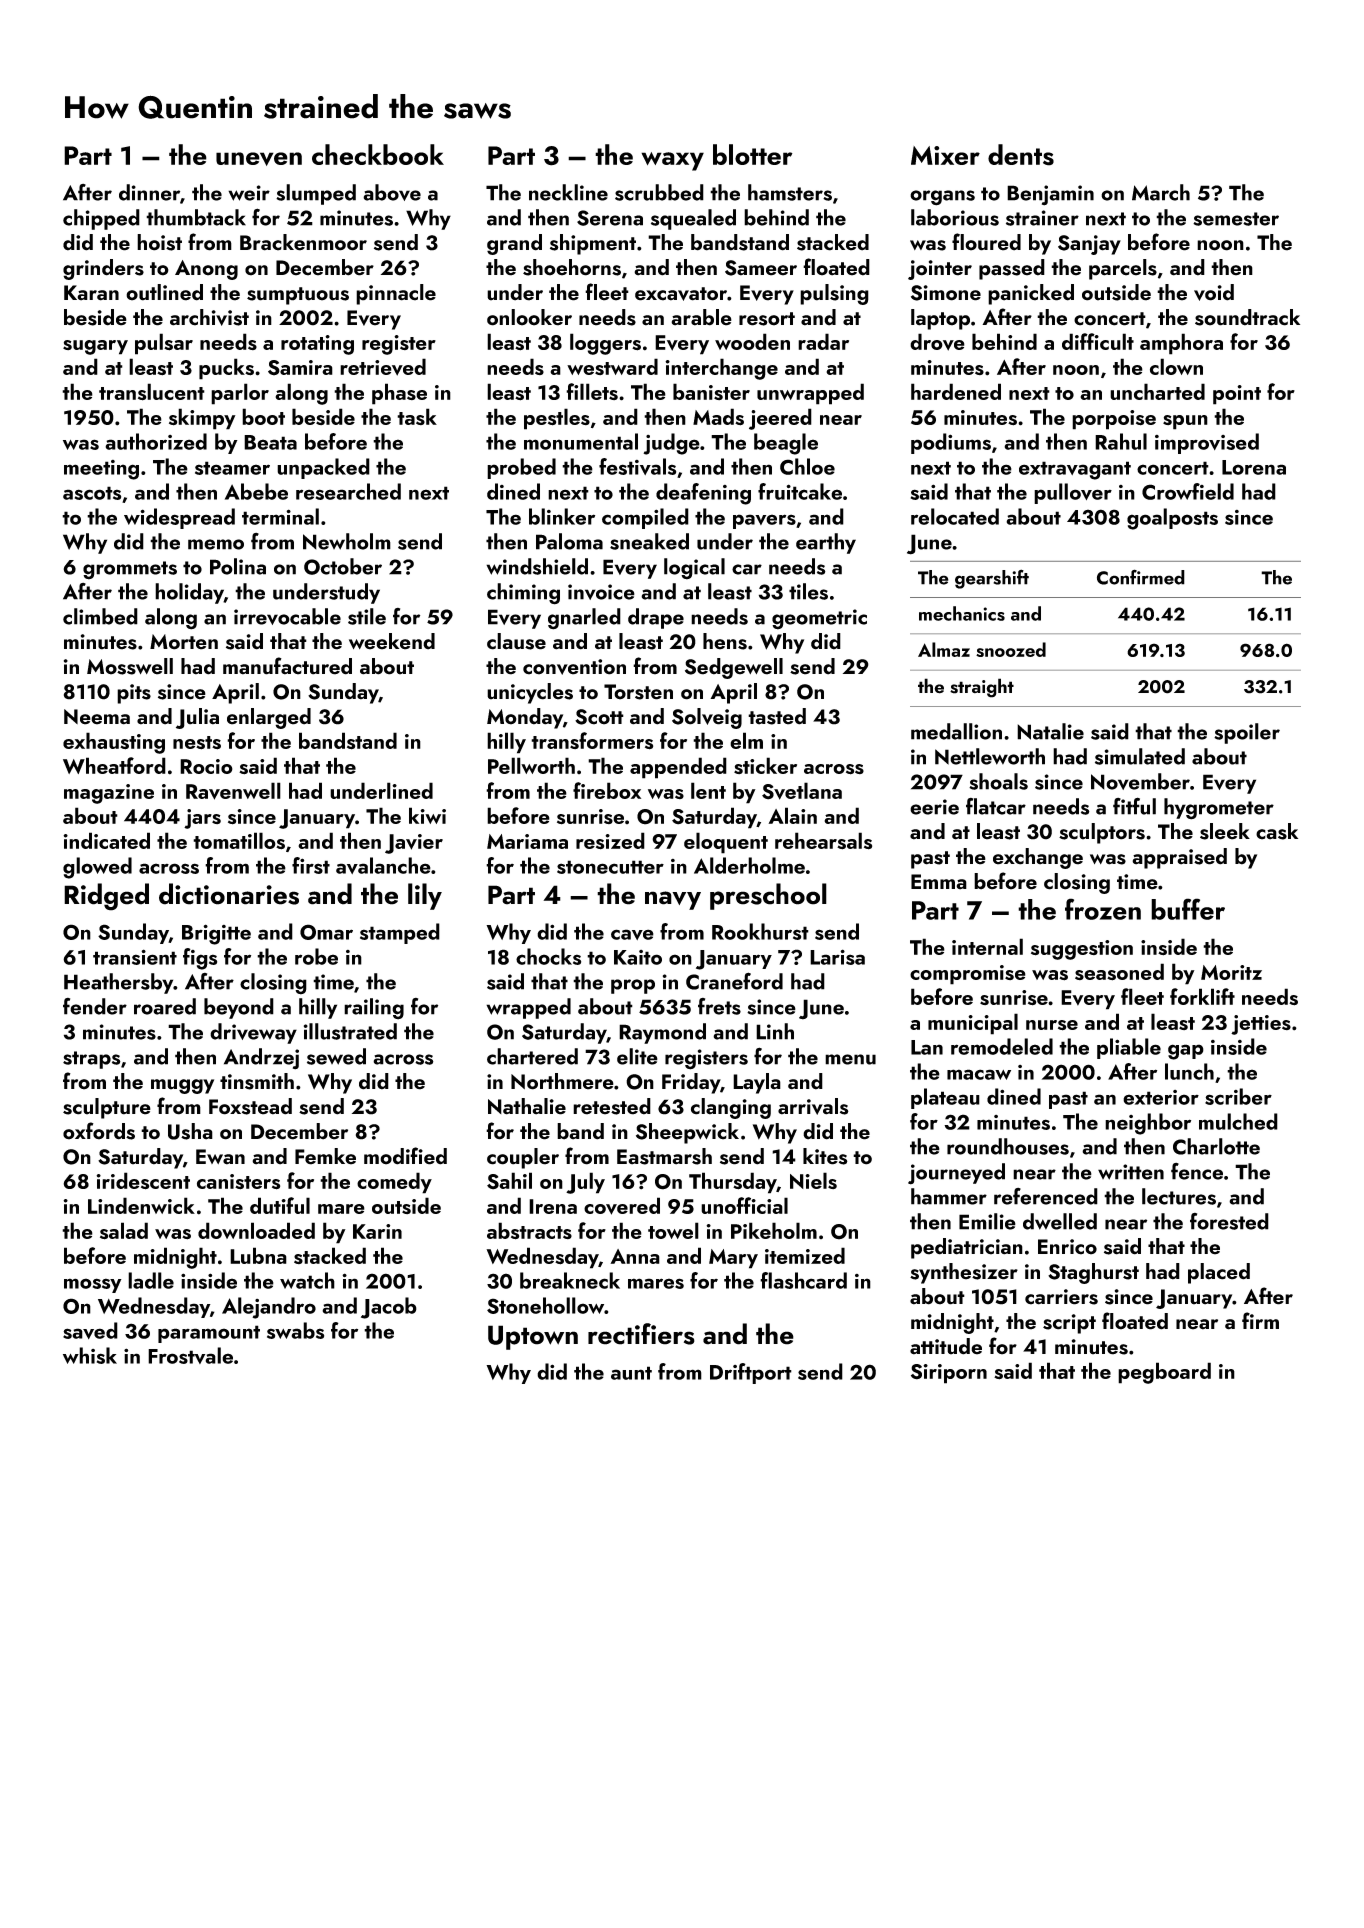 Image resolution: width=1364 pixels, height=1928 pixels. Describe the element at coordinates (1148, 1124) in the screenshot. I see `neighbor` at that location.
